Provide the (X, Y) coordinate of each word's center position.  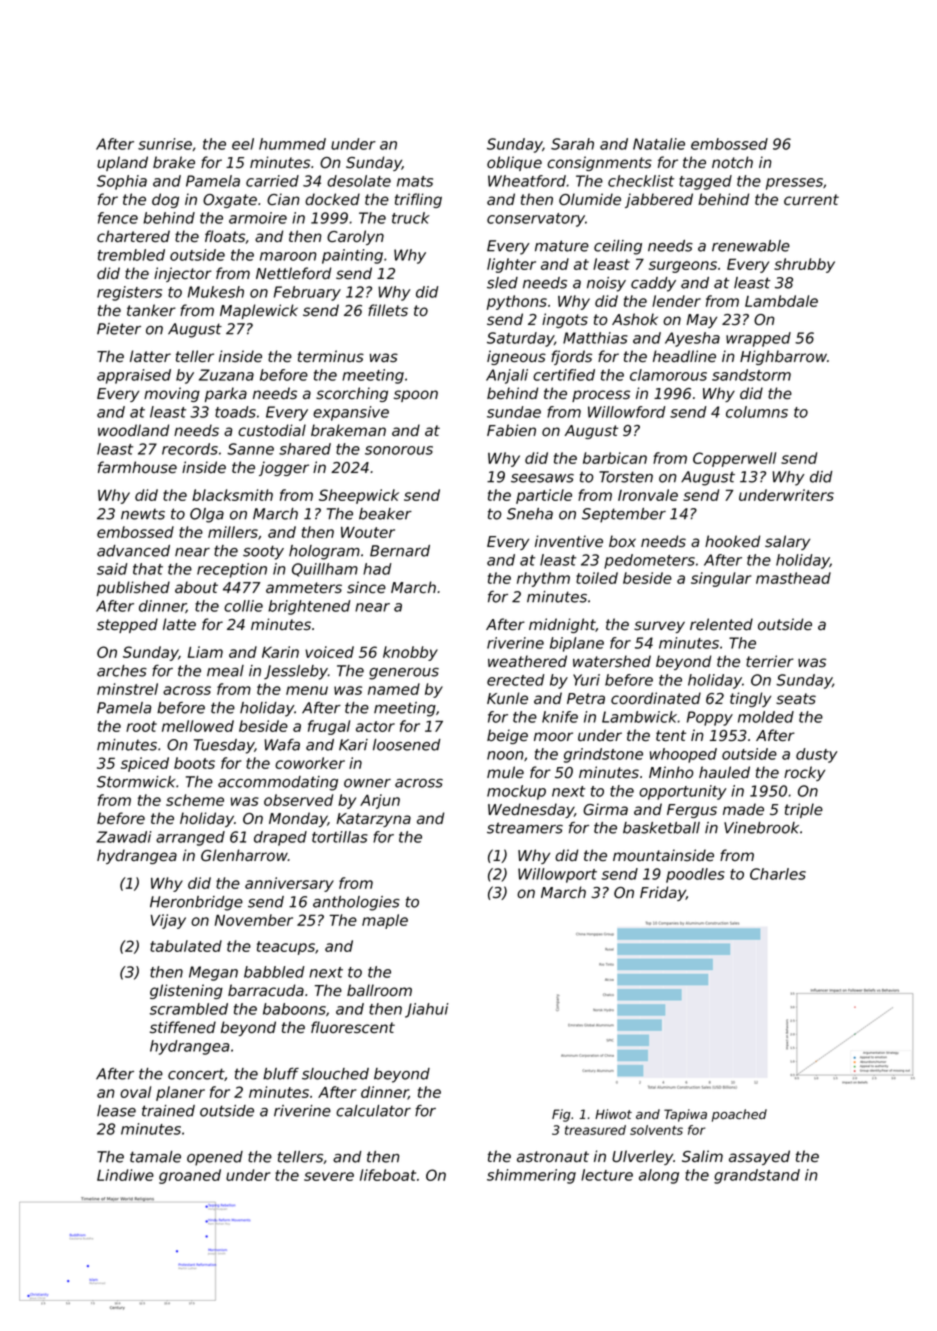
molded (766, 717)
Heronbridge (196, 903)
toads (235, 412)
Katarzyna (374, 820)
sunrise (165, 144)
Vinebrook (761, 828)
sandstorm (751, 375)
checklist (641, 181)
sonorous (399, 450)
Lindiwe (125, 1175)
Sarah (572, 144)
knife (560, 717)
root (141, 726)
